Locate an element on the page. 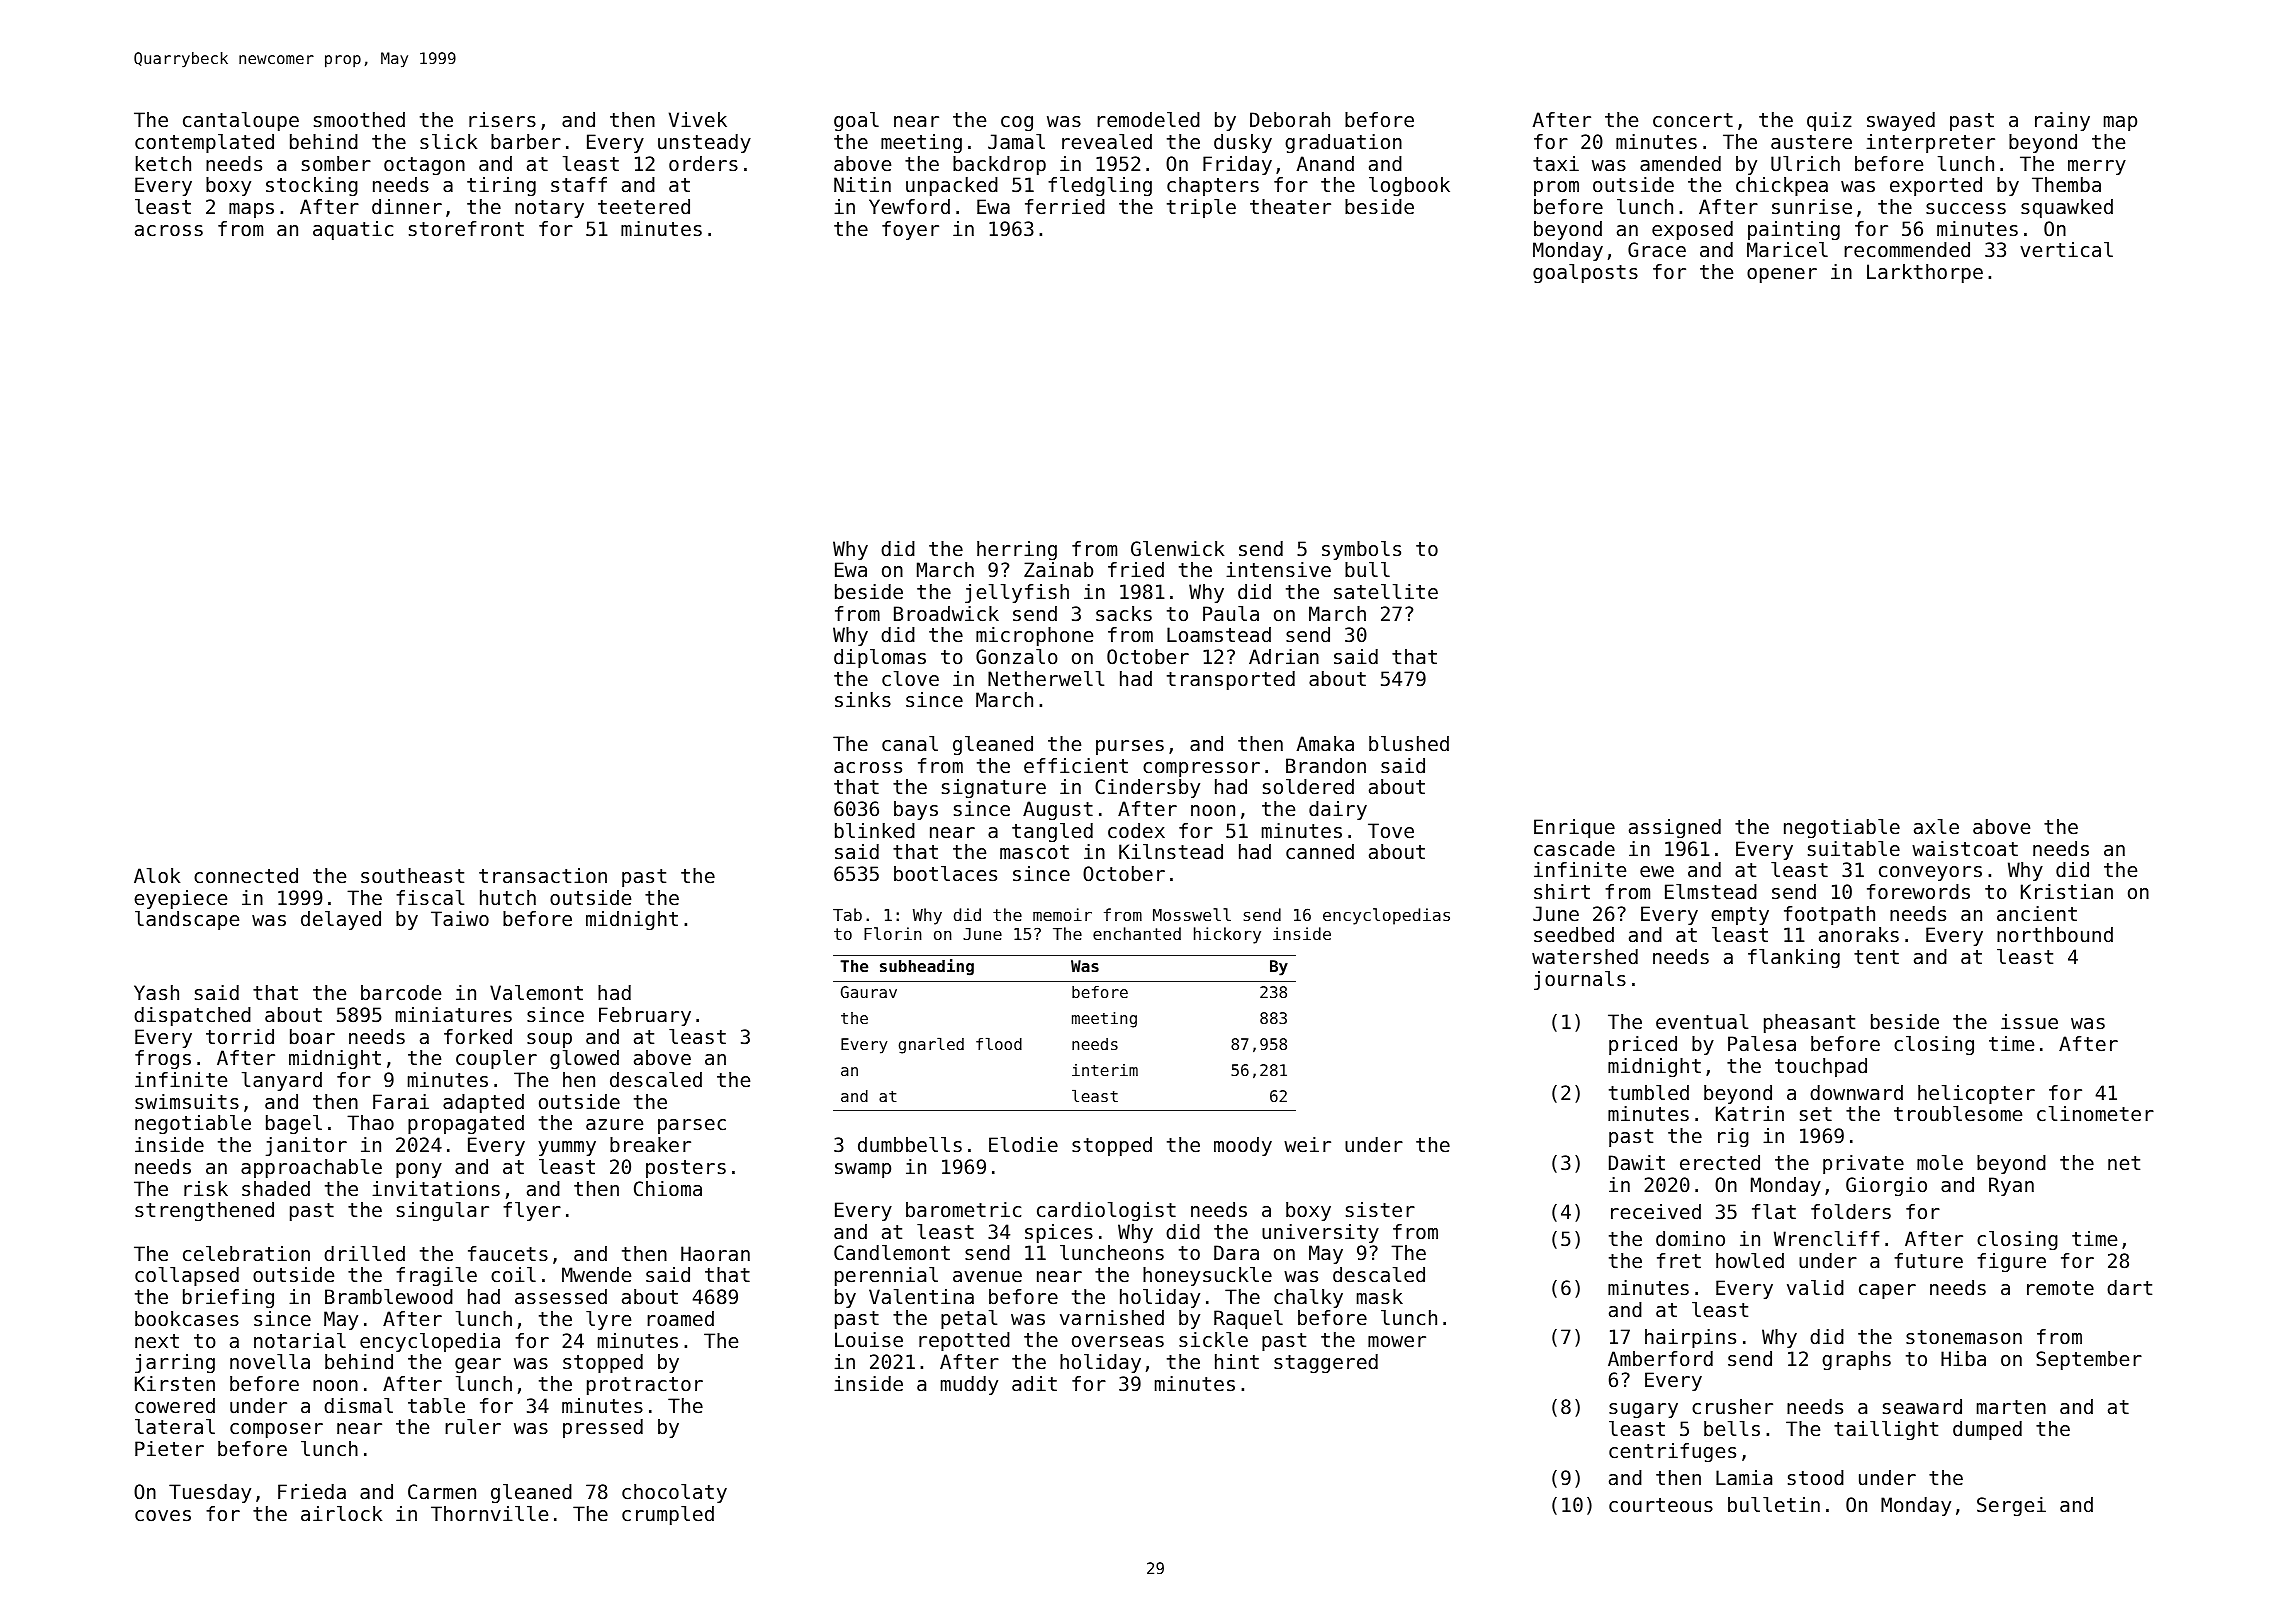  Larkthorpe is located at coordinates (1925, 273).
